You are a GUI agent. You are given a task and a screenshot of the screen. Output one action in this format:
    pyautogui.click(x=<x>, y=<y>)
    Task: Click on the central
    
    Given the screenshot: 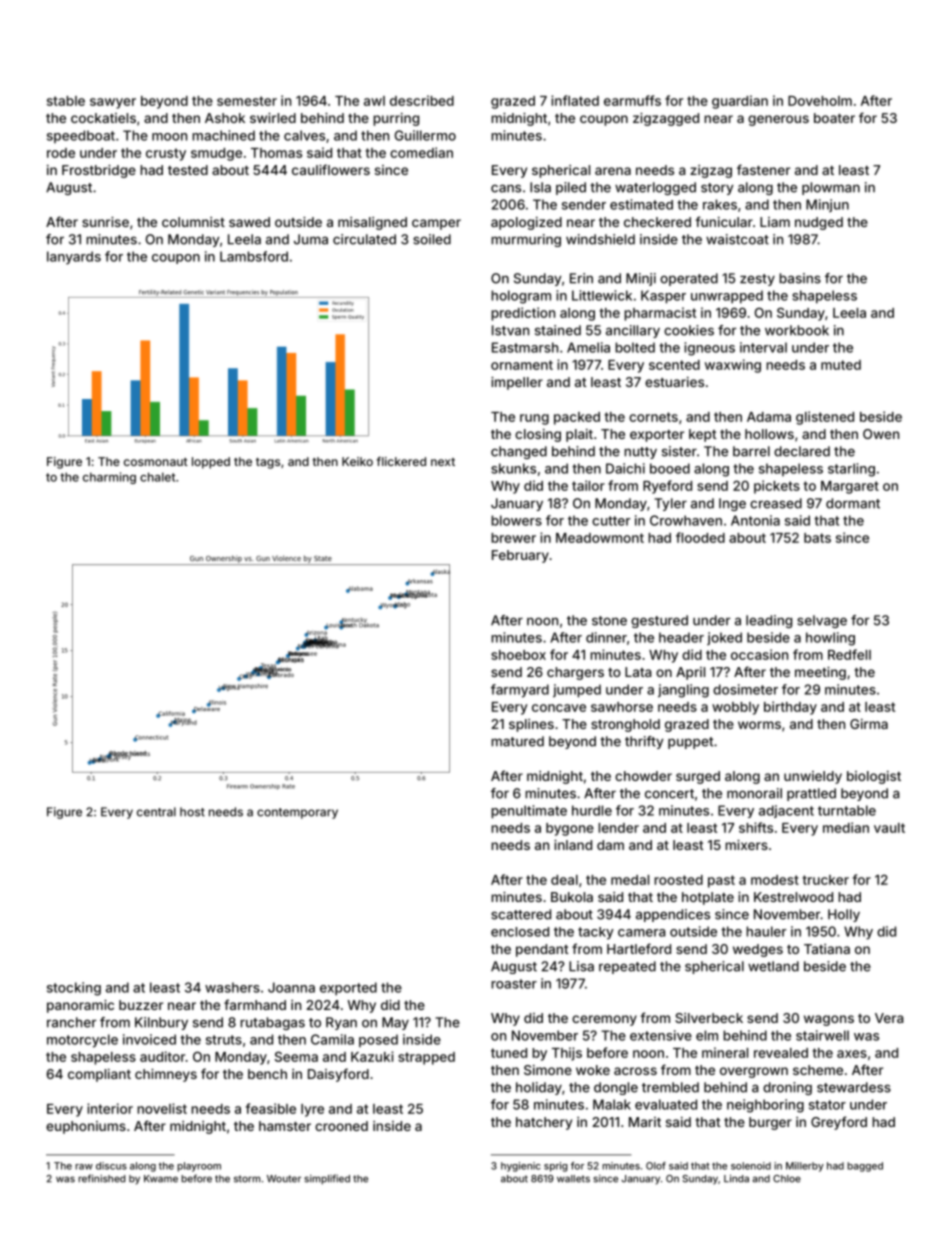 What is the action you would take?
    pyautogui.click(x=156, y=812)
